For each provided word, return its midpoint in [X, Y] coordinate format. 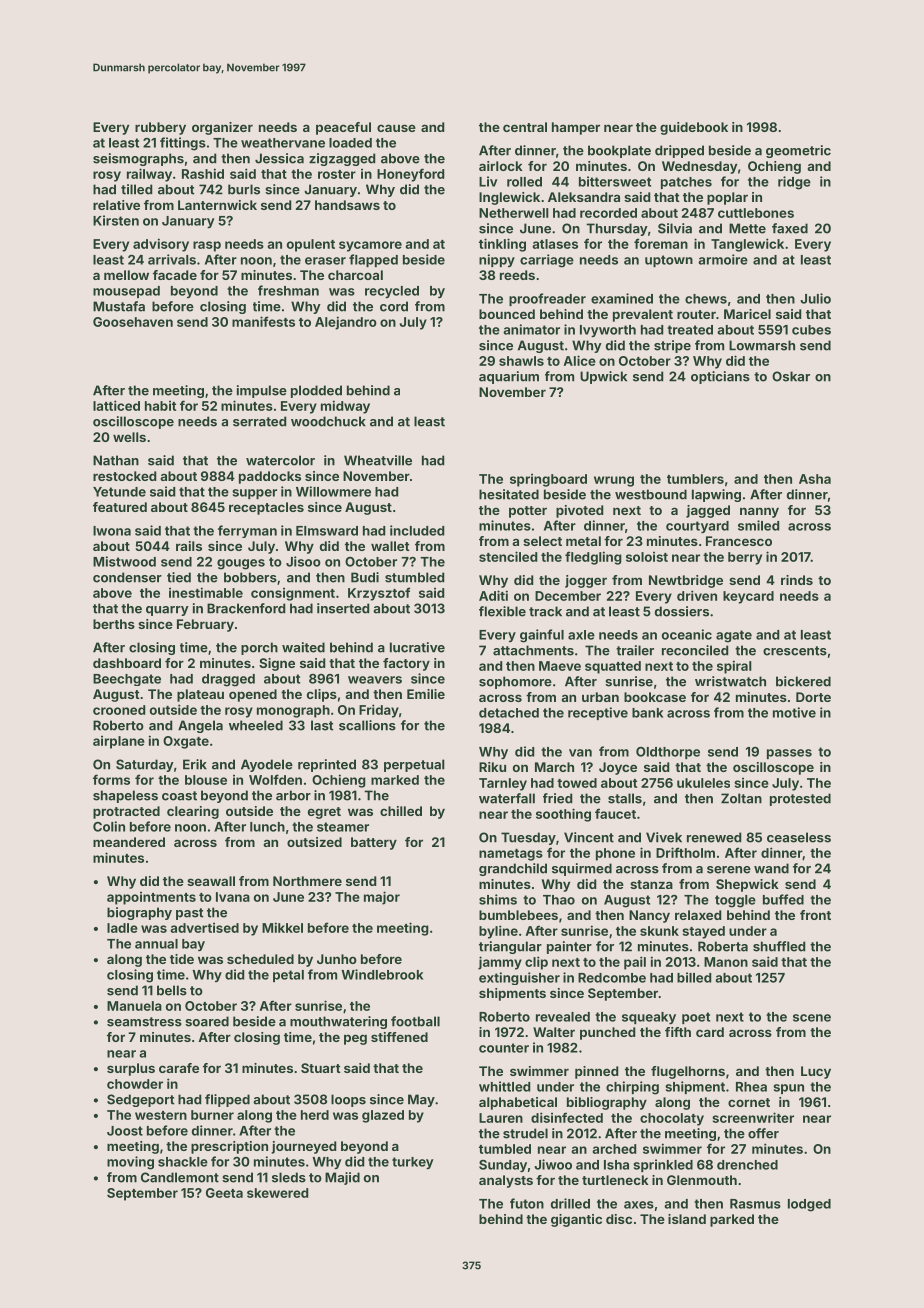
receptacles [266, 508]
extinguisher [519, 978]
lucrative [417, 647]
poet [696, 1018]
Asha [815, 479]
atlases [555, 244]
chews [706, 299]
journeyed [303, 1147]
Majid [342, 1178]
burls [244, 189]
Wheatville [378, 460]
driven [697, 595]
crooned [119, 710]
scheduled [260, 959]
